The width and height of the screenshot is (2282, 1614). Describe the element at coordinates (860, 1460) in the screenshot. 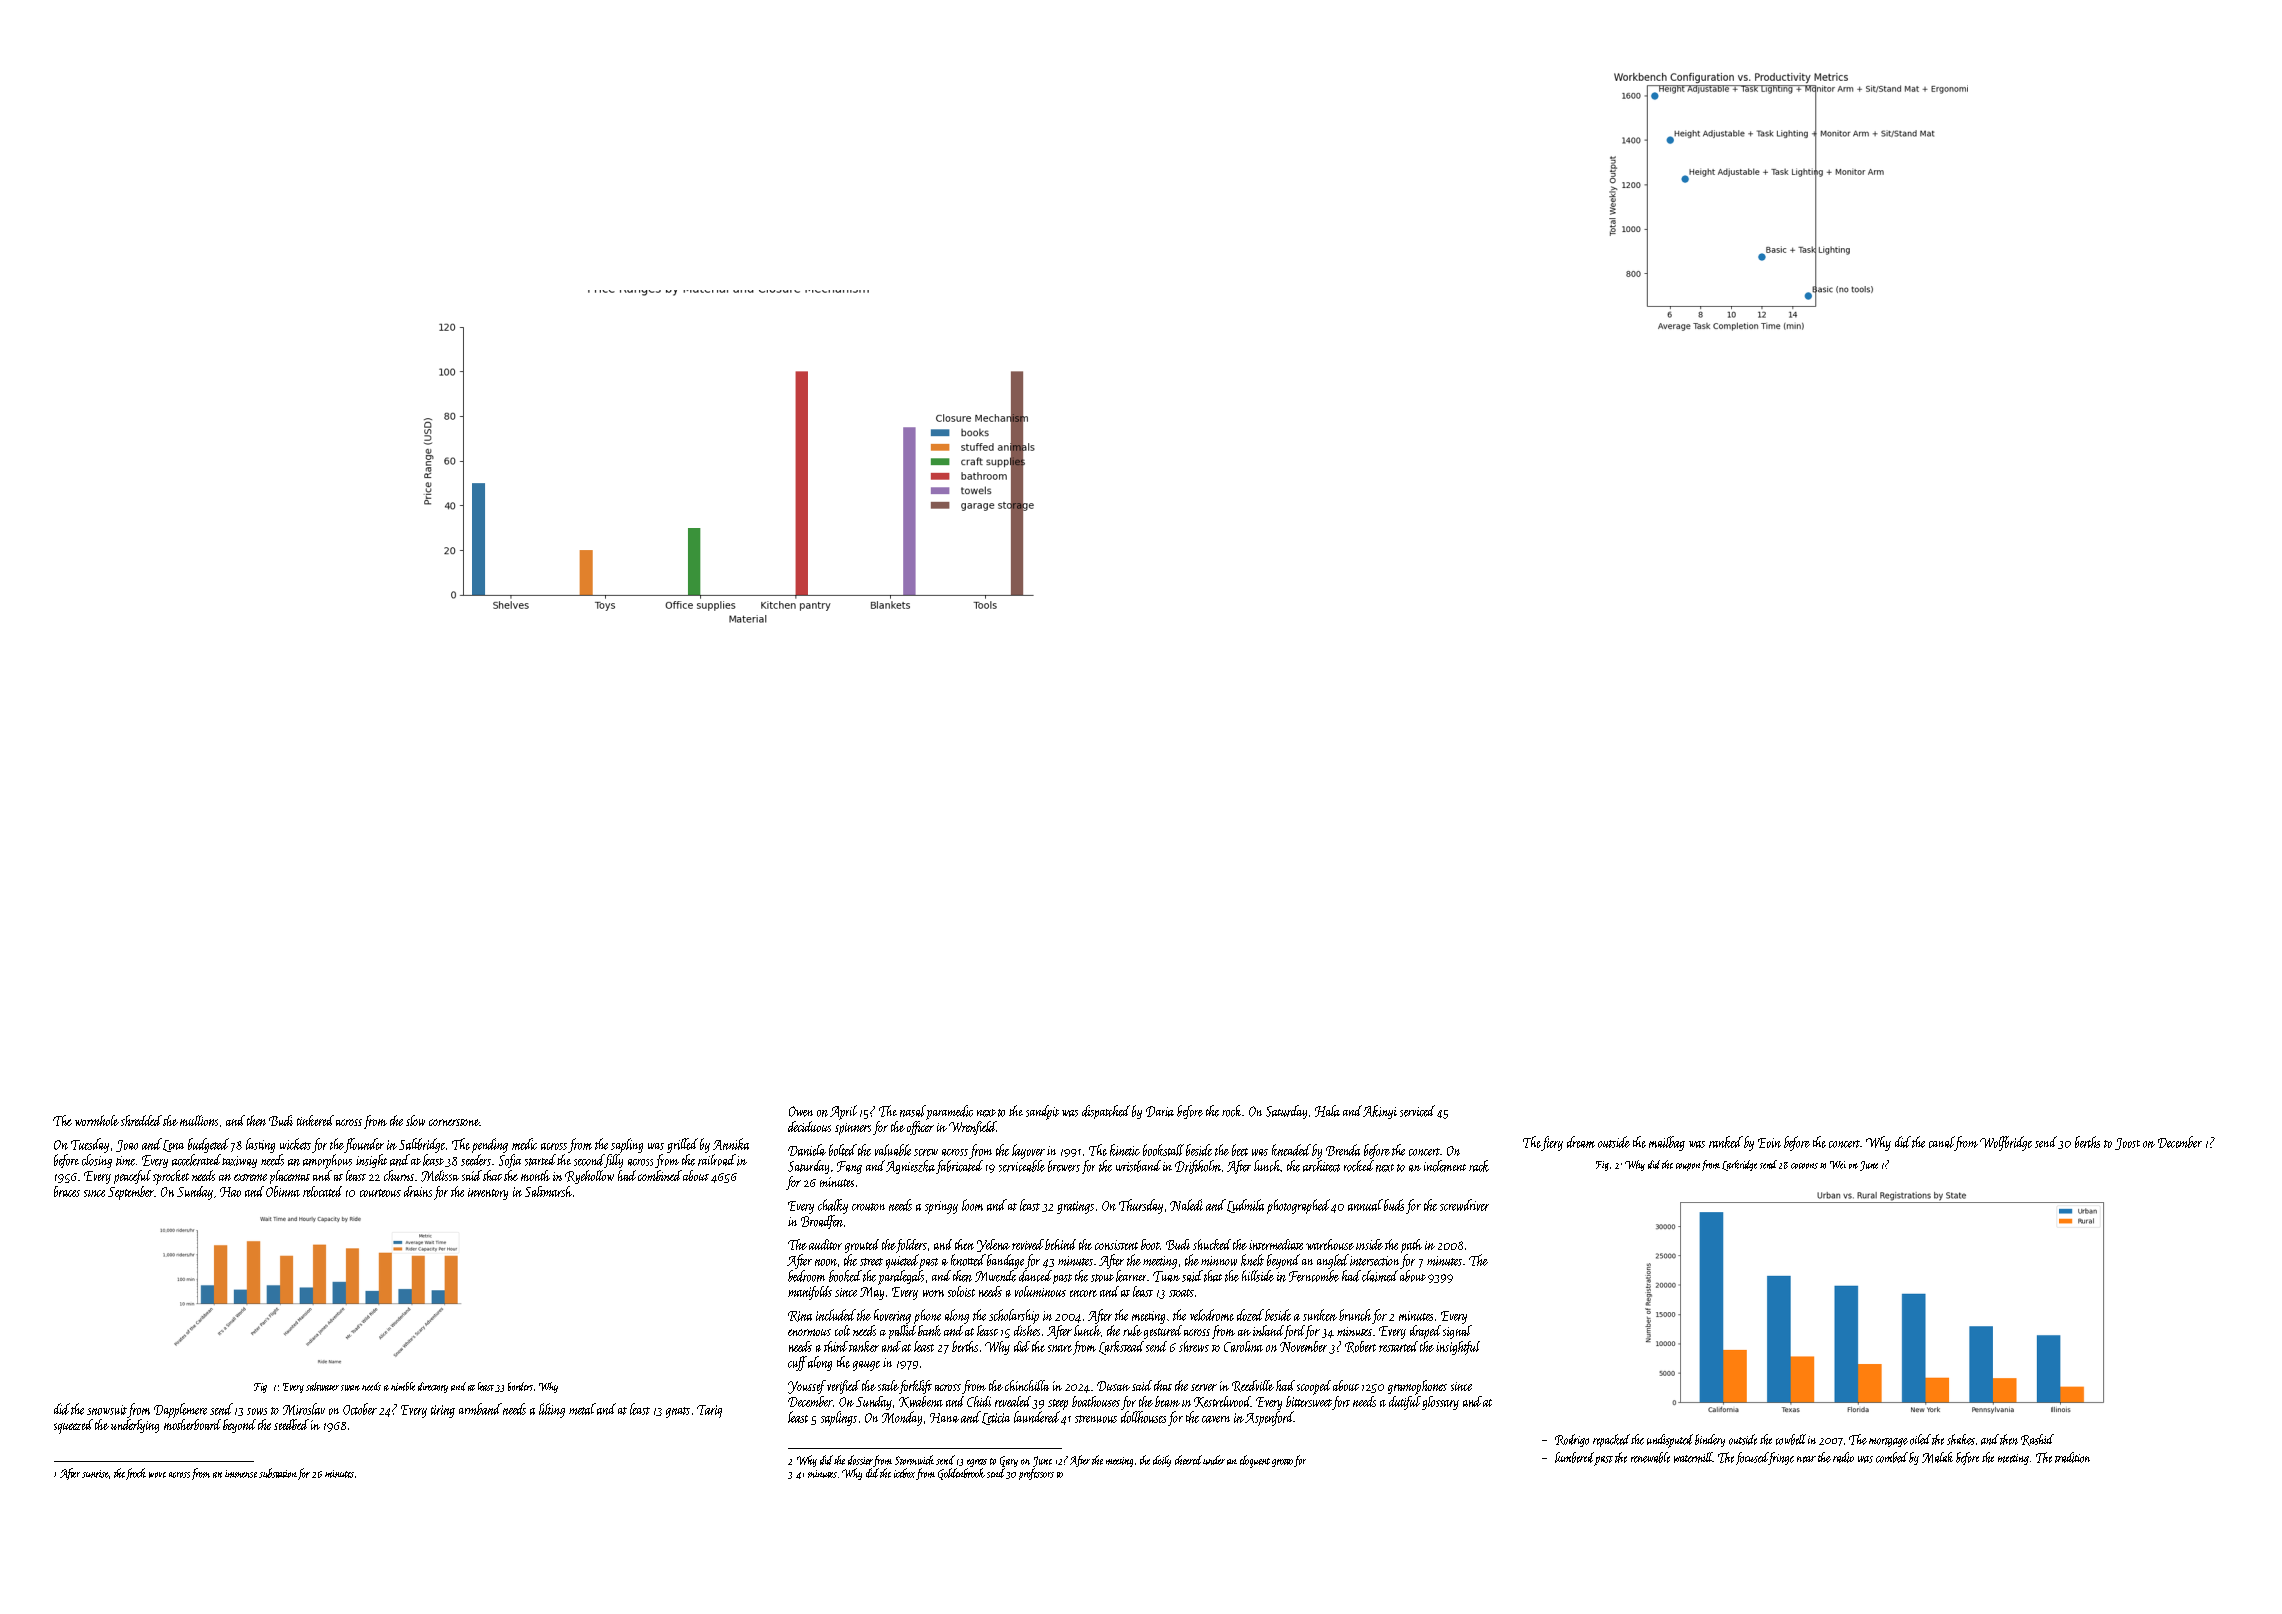

I see `dossier` at that location.
